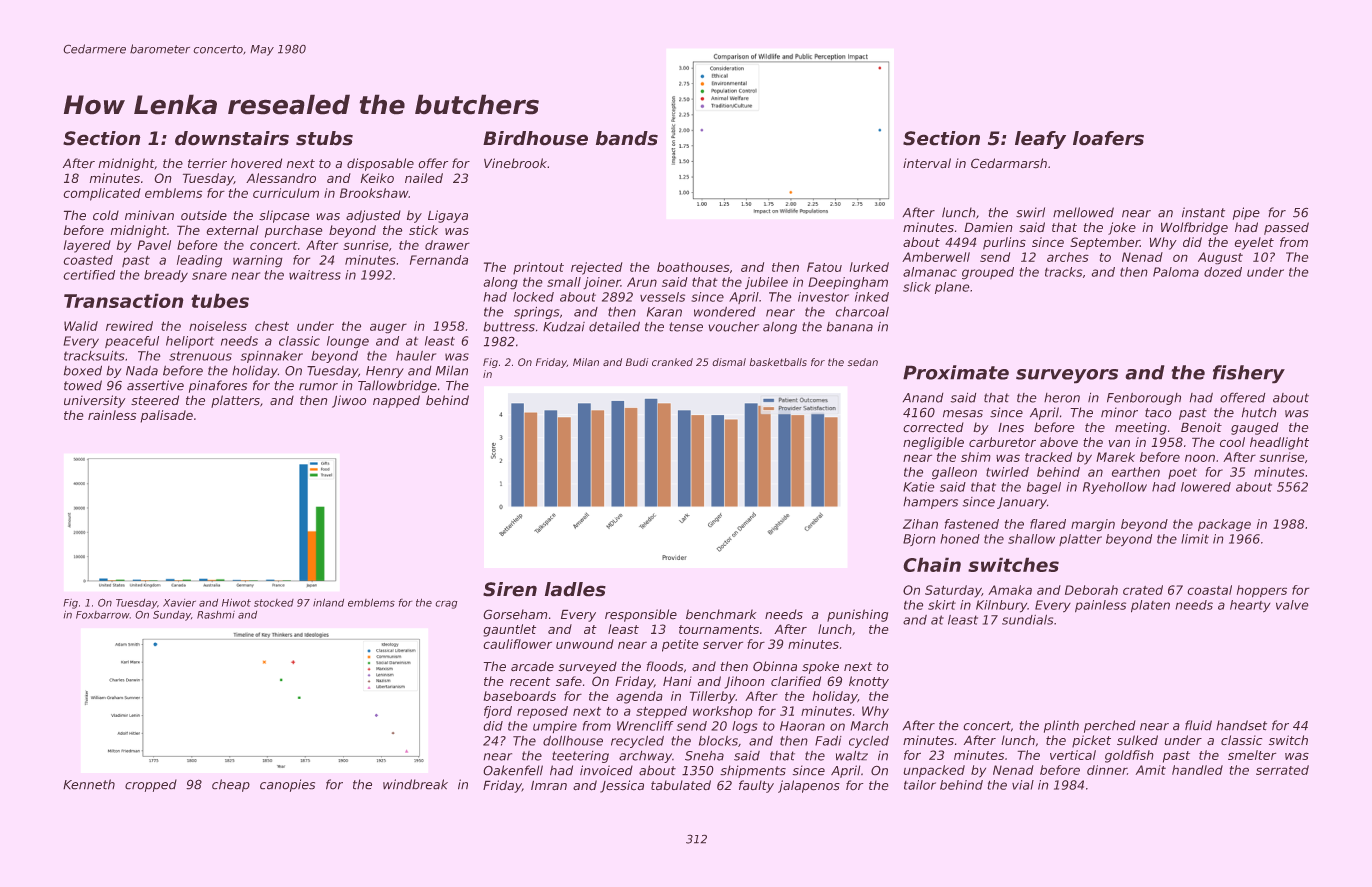 Image resolution: width=1372 pixels, height=887 pixels. Describe the element at coordinates (167, 416) in the screenshot. I see `palisade` at that location.
